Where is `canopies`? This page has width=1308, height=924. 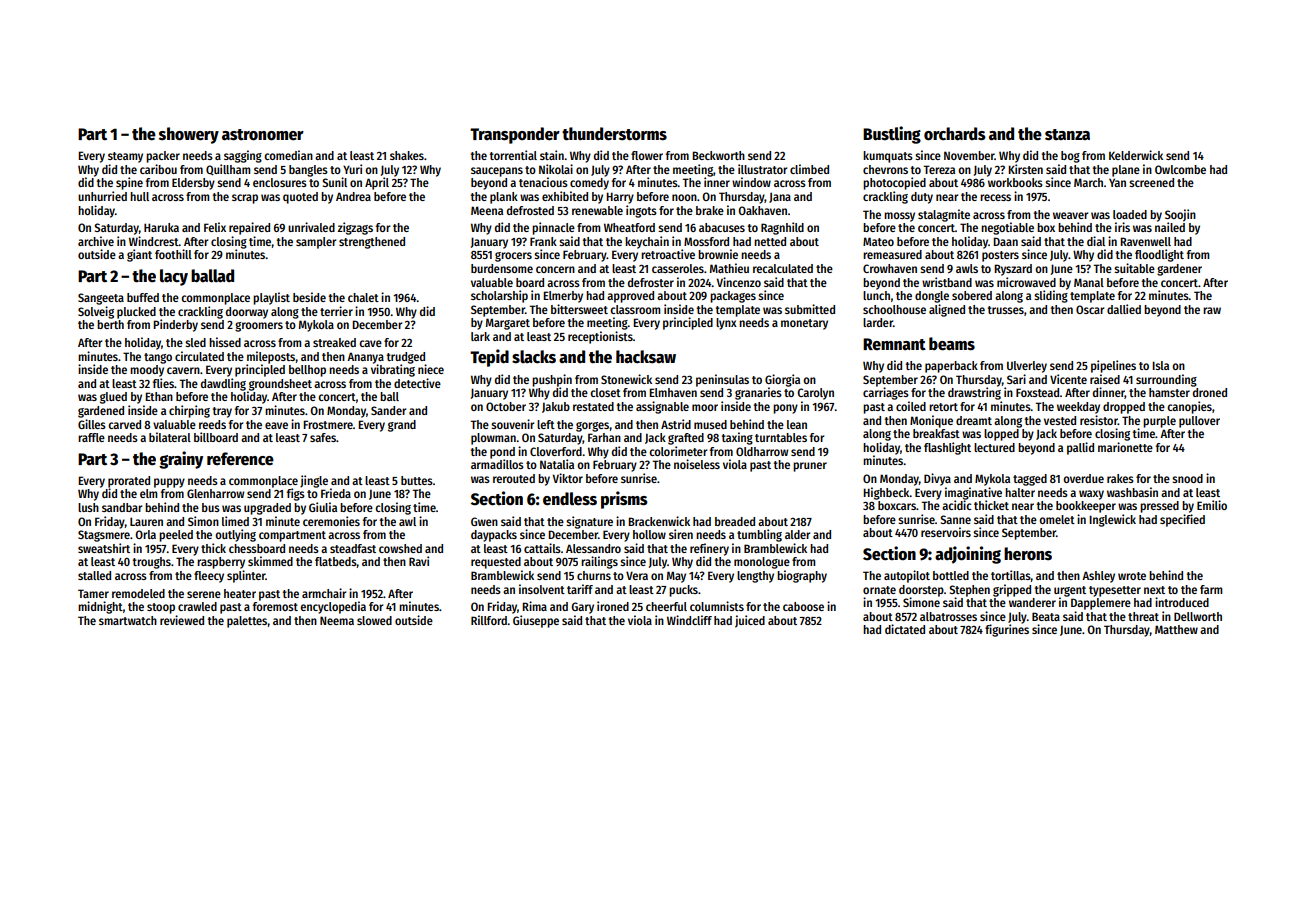 canopies is located at coordinates (1189, 407).
